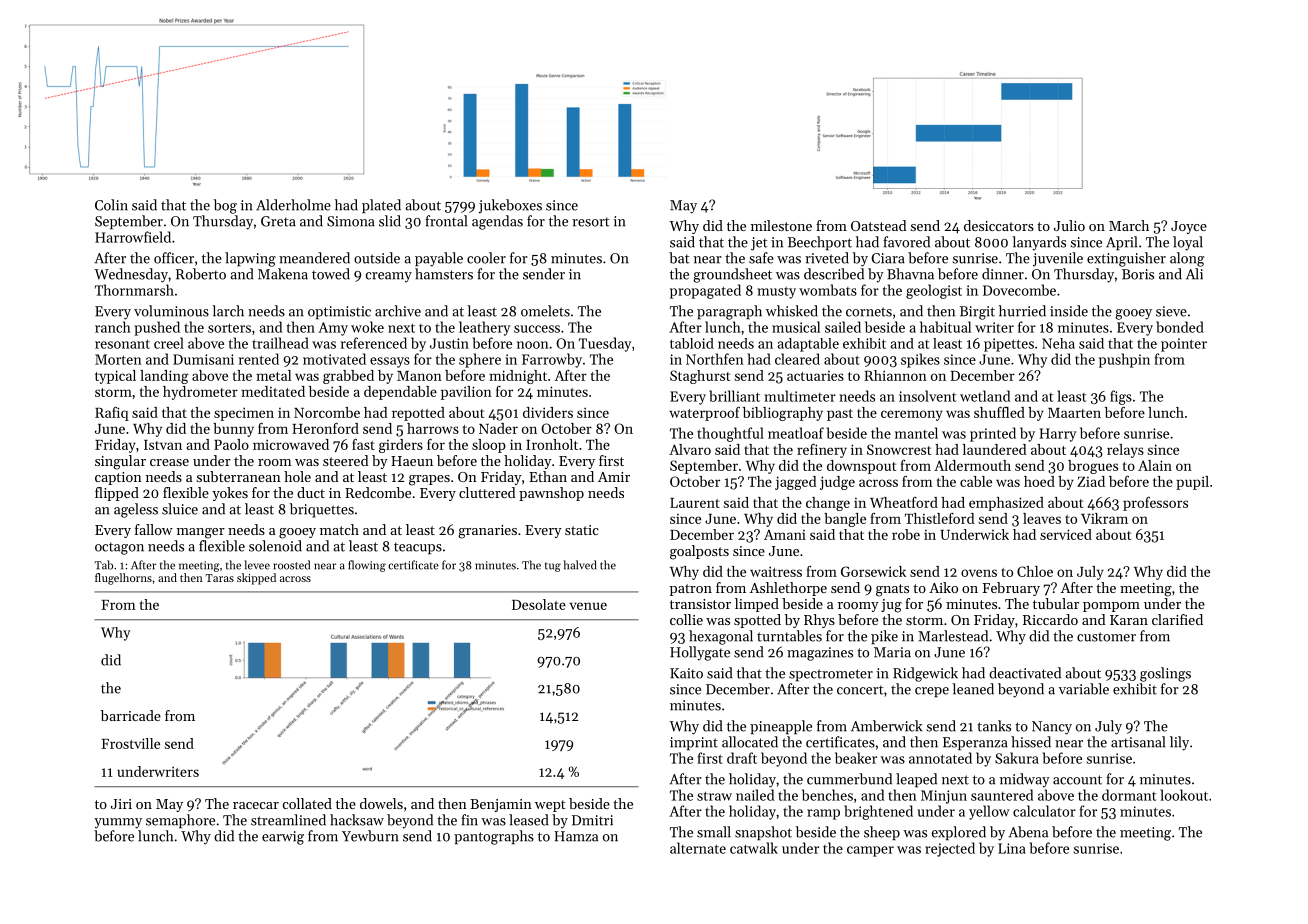  Describe the element at coordinates (1165, 674) in the image. I see `goslings` at that location.
